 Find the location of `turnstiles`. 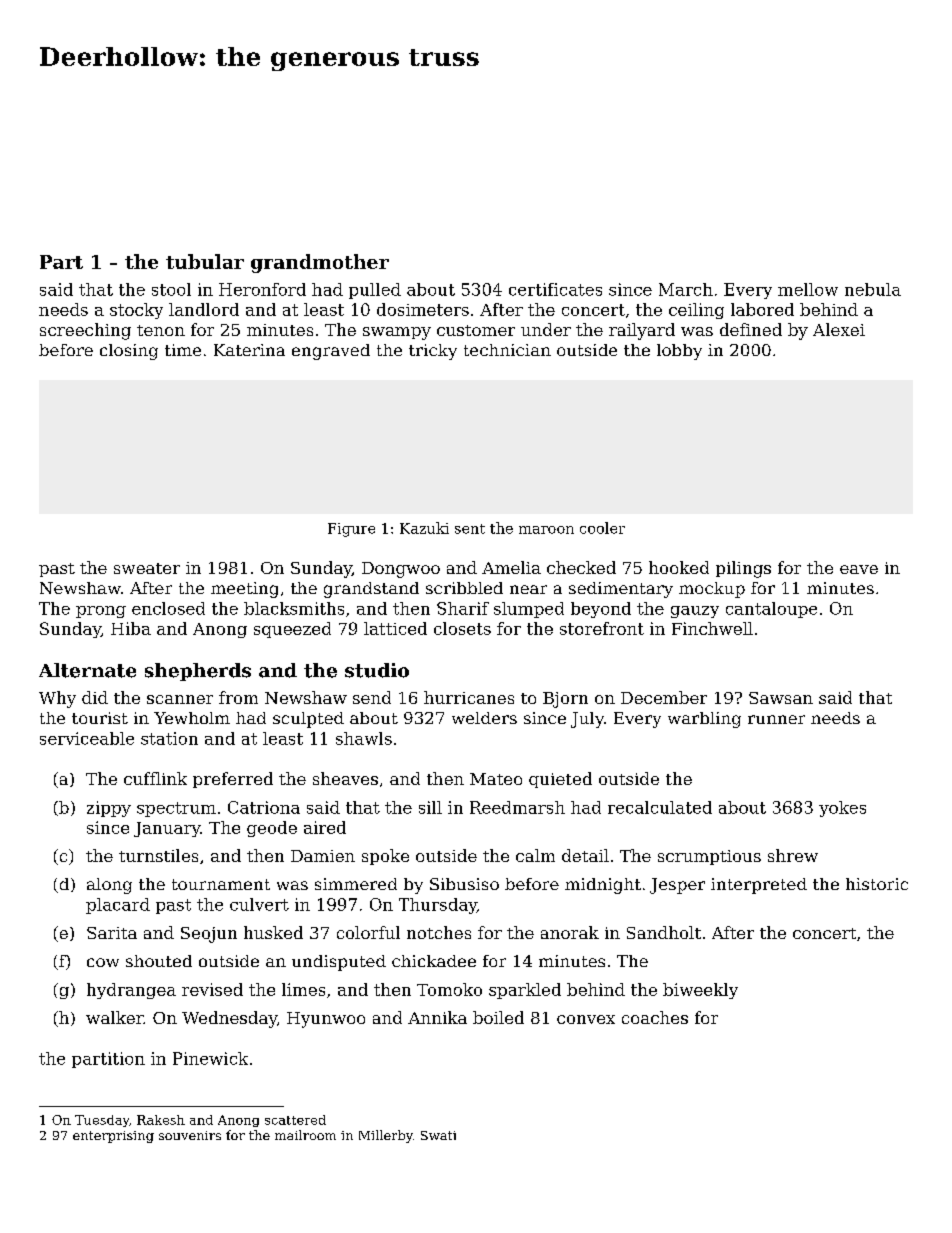

turnstiles is located at coordinates (158, 855).
